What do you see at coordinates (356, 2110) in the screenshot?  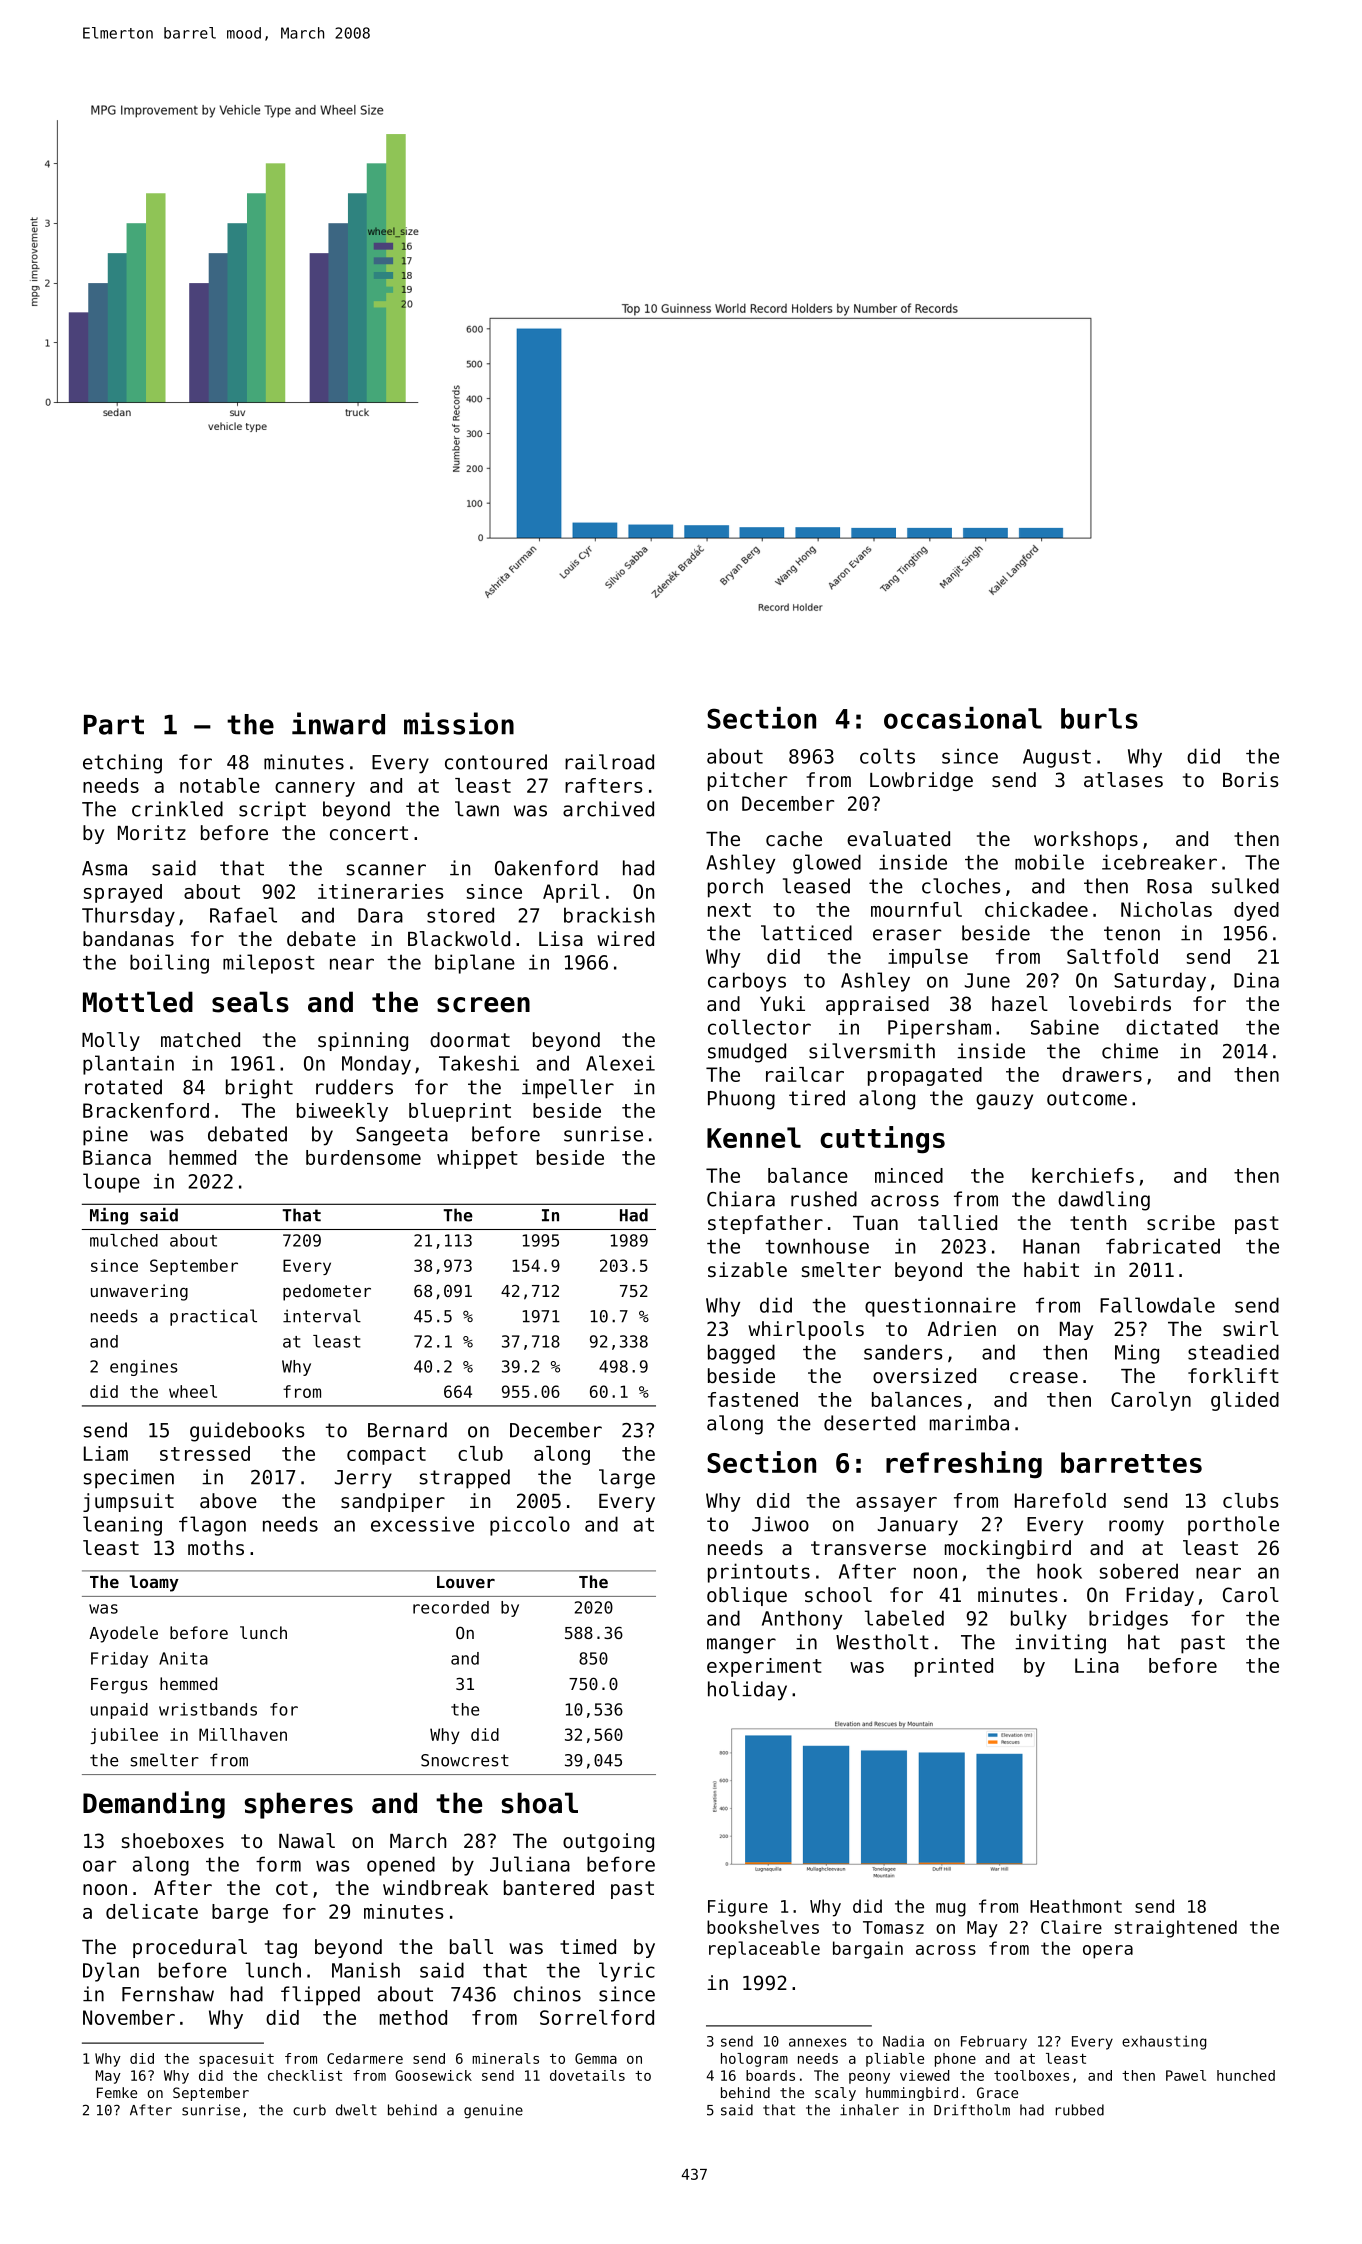 I see `dwelt` at bounding box center [356, 2110].
